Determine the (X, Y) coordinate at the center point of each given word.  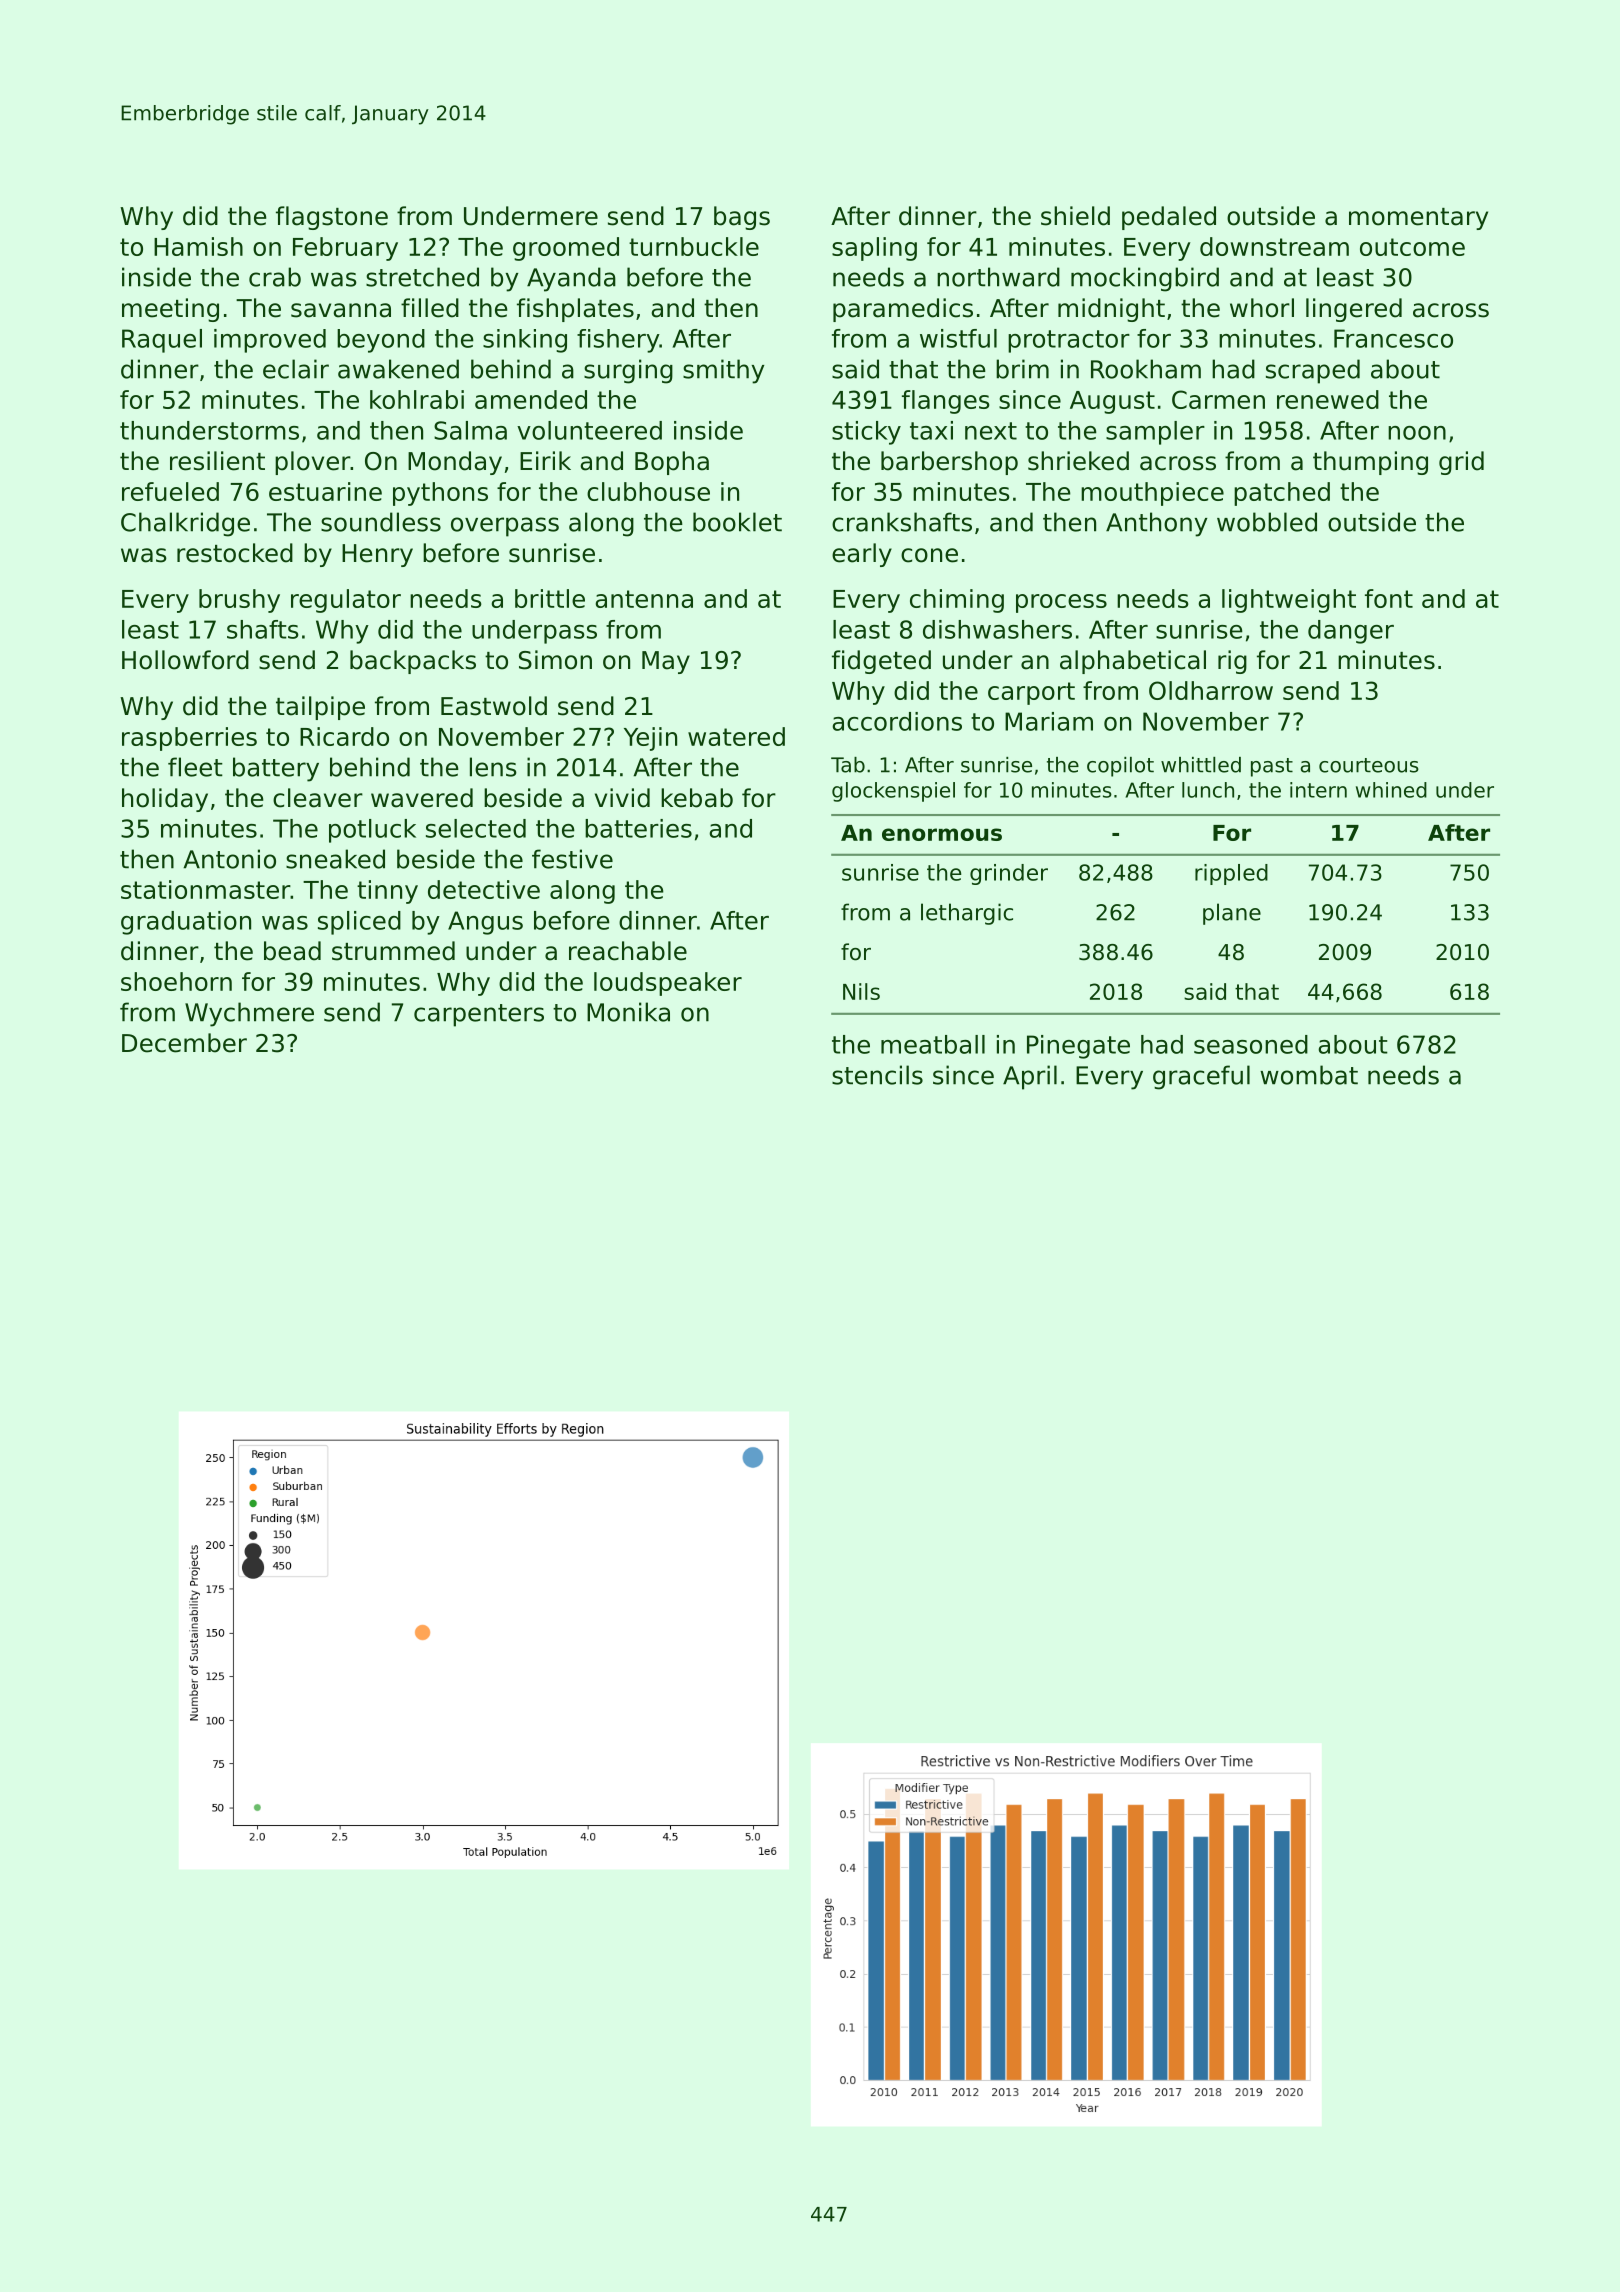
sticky (866, 433)
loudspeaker (668, 984)
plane (1232, 914)
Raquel (162, 341)
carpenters (479, 1015)
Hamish (198, 246)
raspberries (189, 739)
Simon (555, 660)
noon (1417, 433)
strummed (393, 951)
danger (1351, 632)
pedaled (1169, 218)
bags (742, 218)
